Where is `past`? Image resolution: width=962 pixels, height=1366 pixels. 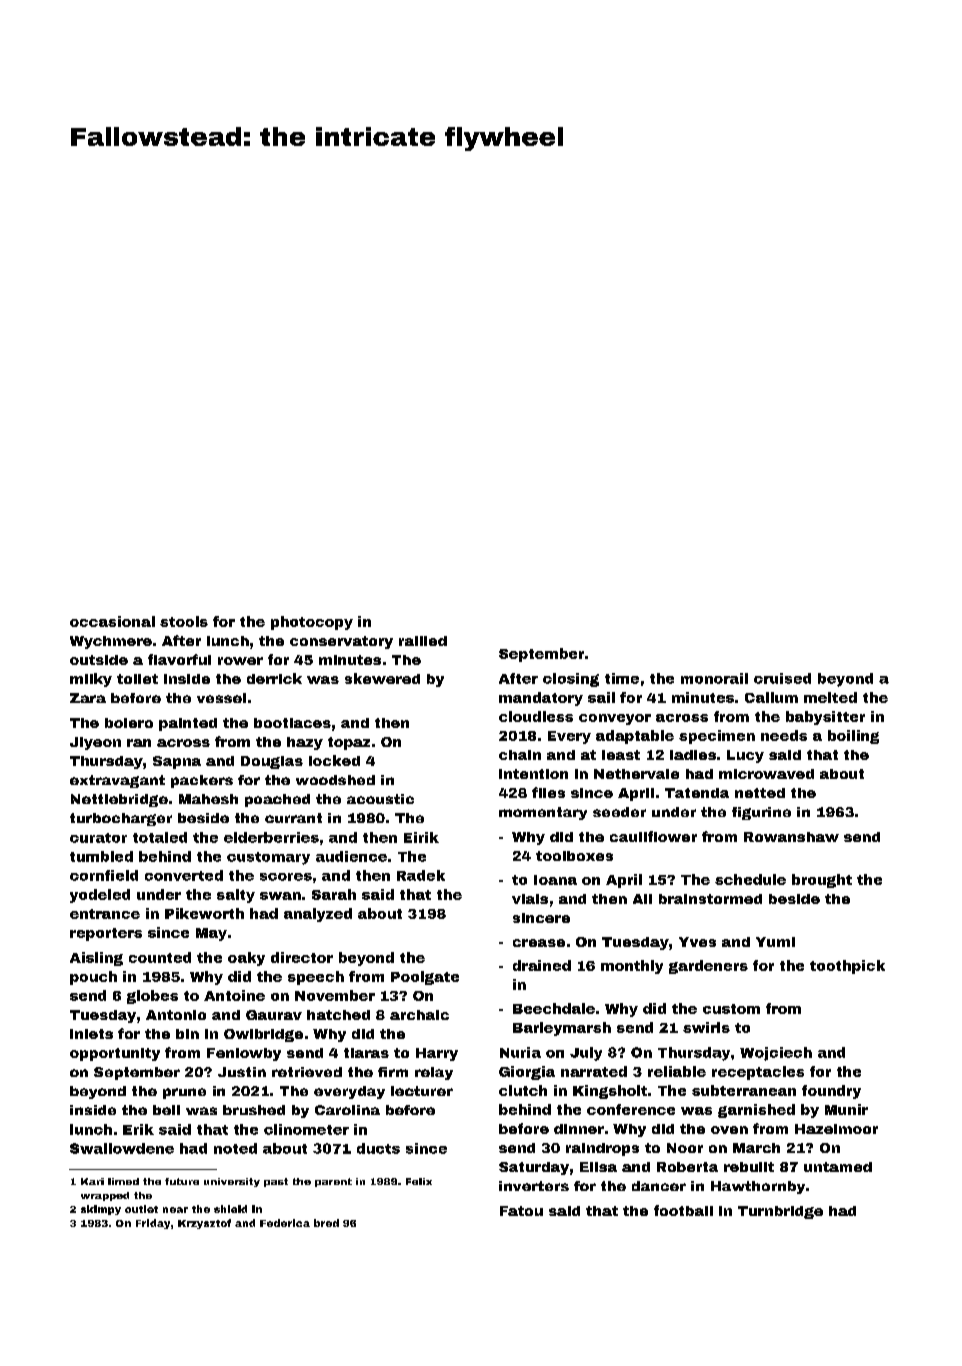
past is located at coordinates (276, 1182).
